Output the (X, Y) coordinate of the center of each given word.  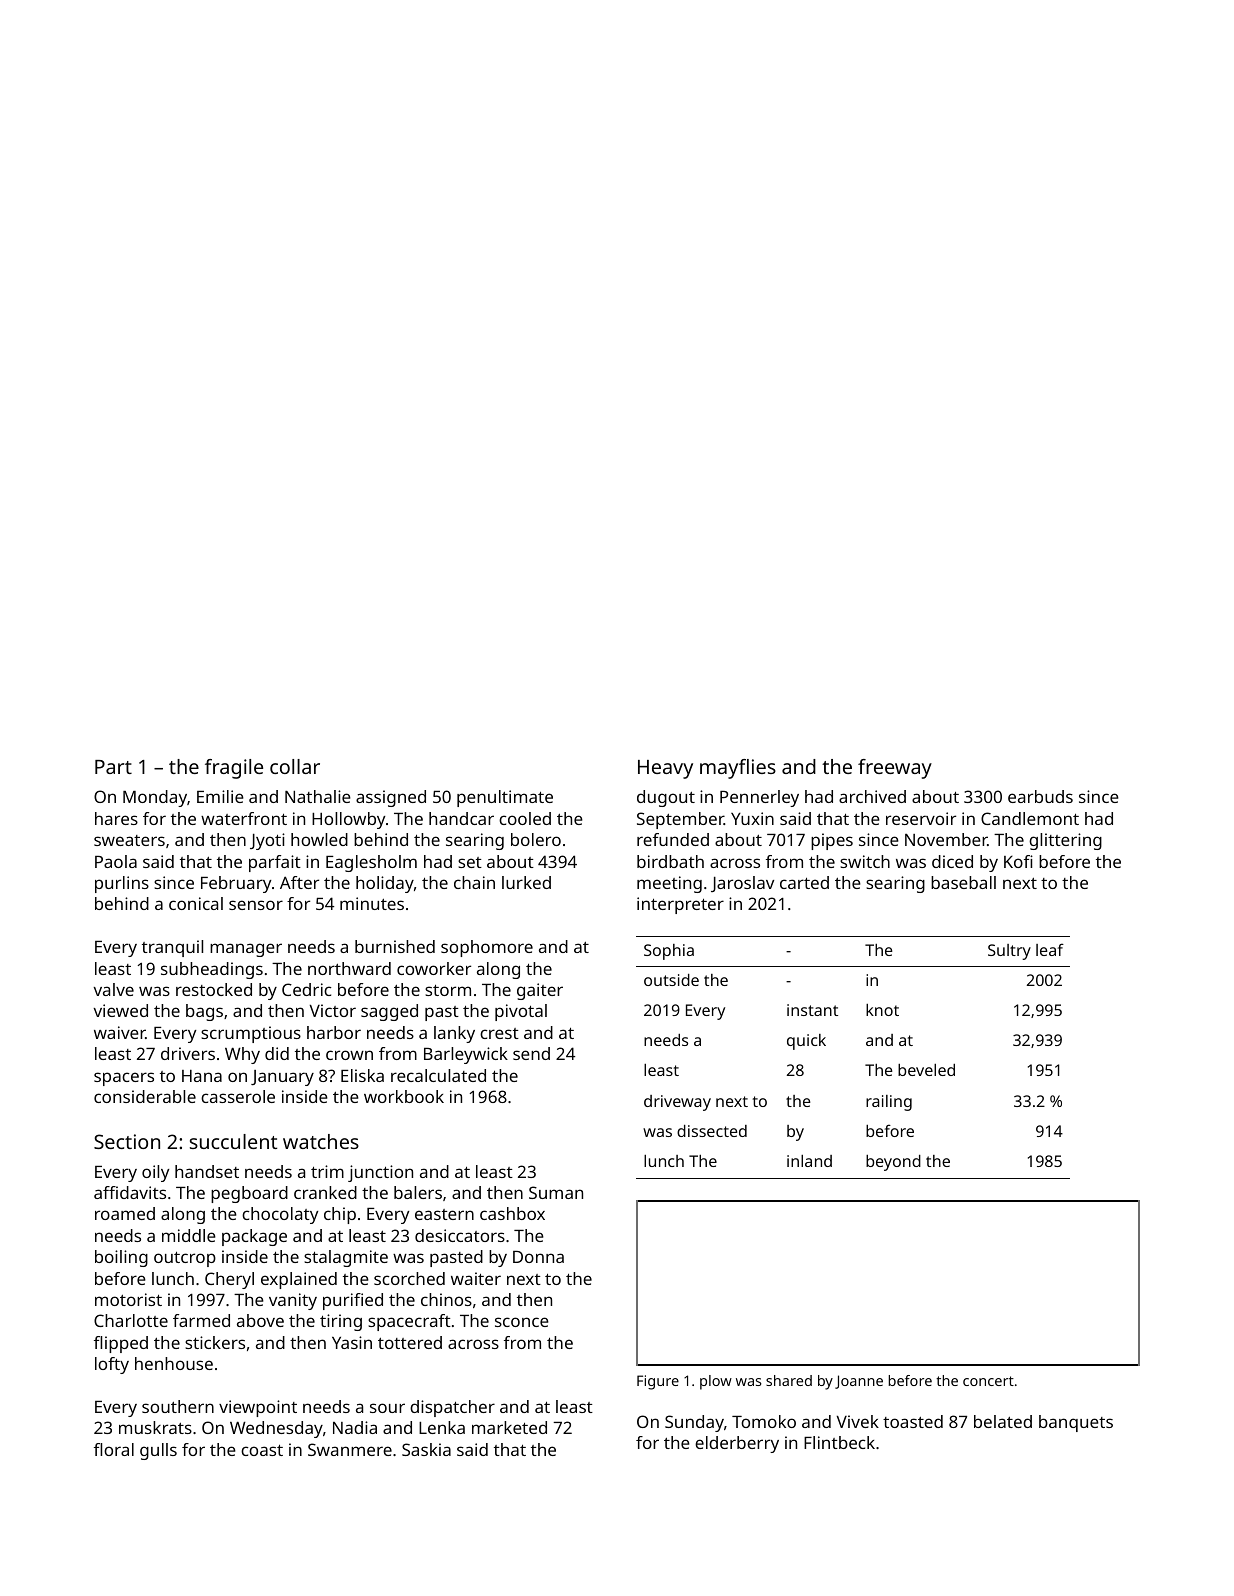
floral (114, 1449)
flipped (121, 1344)
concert (988, 1381)
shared (789, 1380)
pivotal (521, 1012)
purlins (122, 884)
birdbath (670, 861)
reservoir (921, 818)
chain (474, 882)
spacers (124, 1079)
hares (116, 818)
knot (882, 1010)
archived (872, 796)
